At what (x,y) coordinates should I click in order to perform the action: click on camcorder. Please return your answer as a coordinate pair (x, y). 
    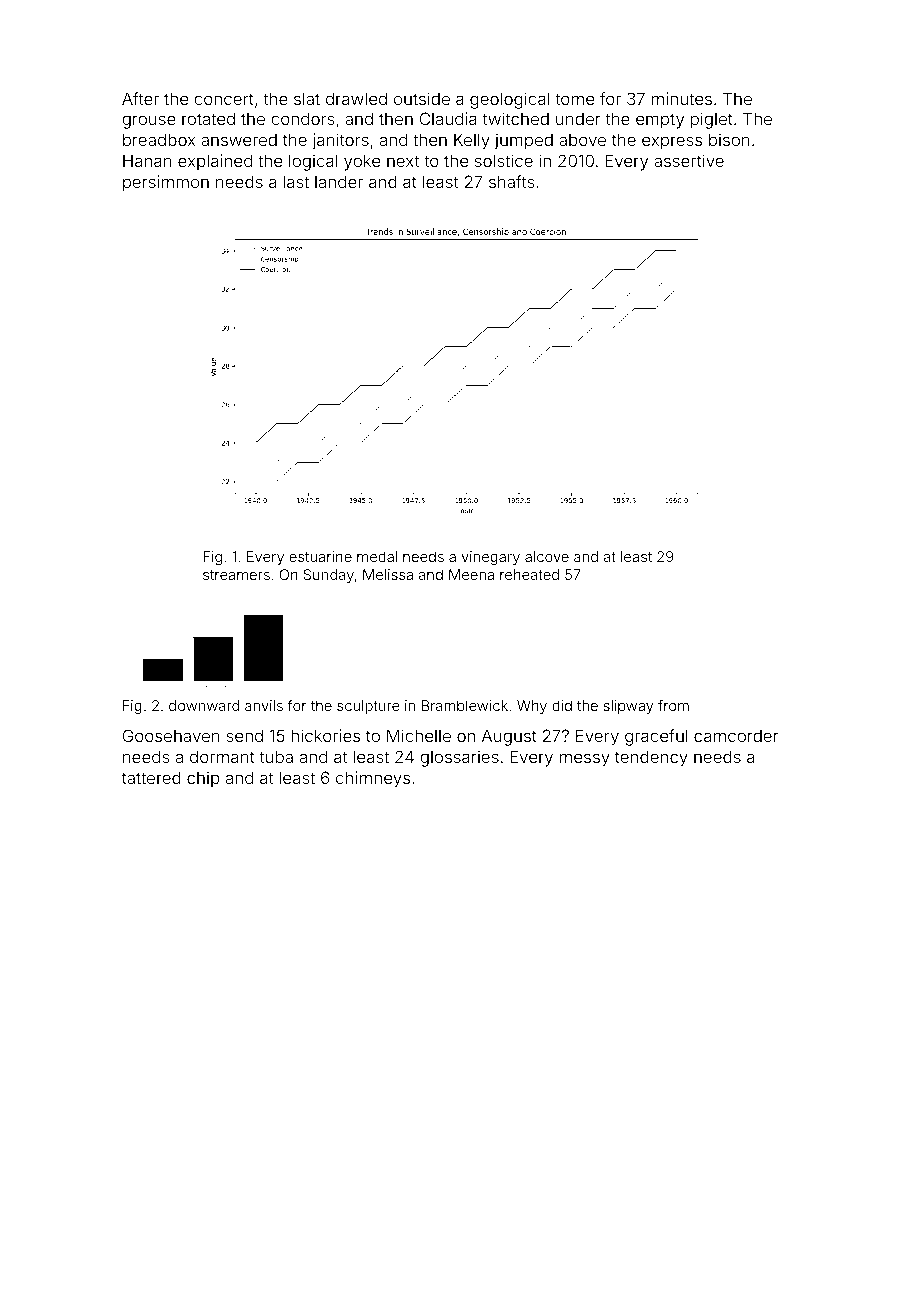
    Looking at the image, I should click on (736, 736).
